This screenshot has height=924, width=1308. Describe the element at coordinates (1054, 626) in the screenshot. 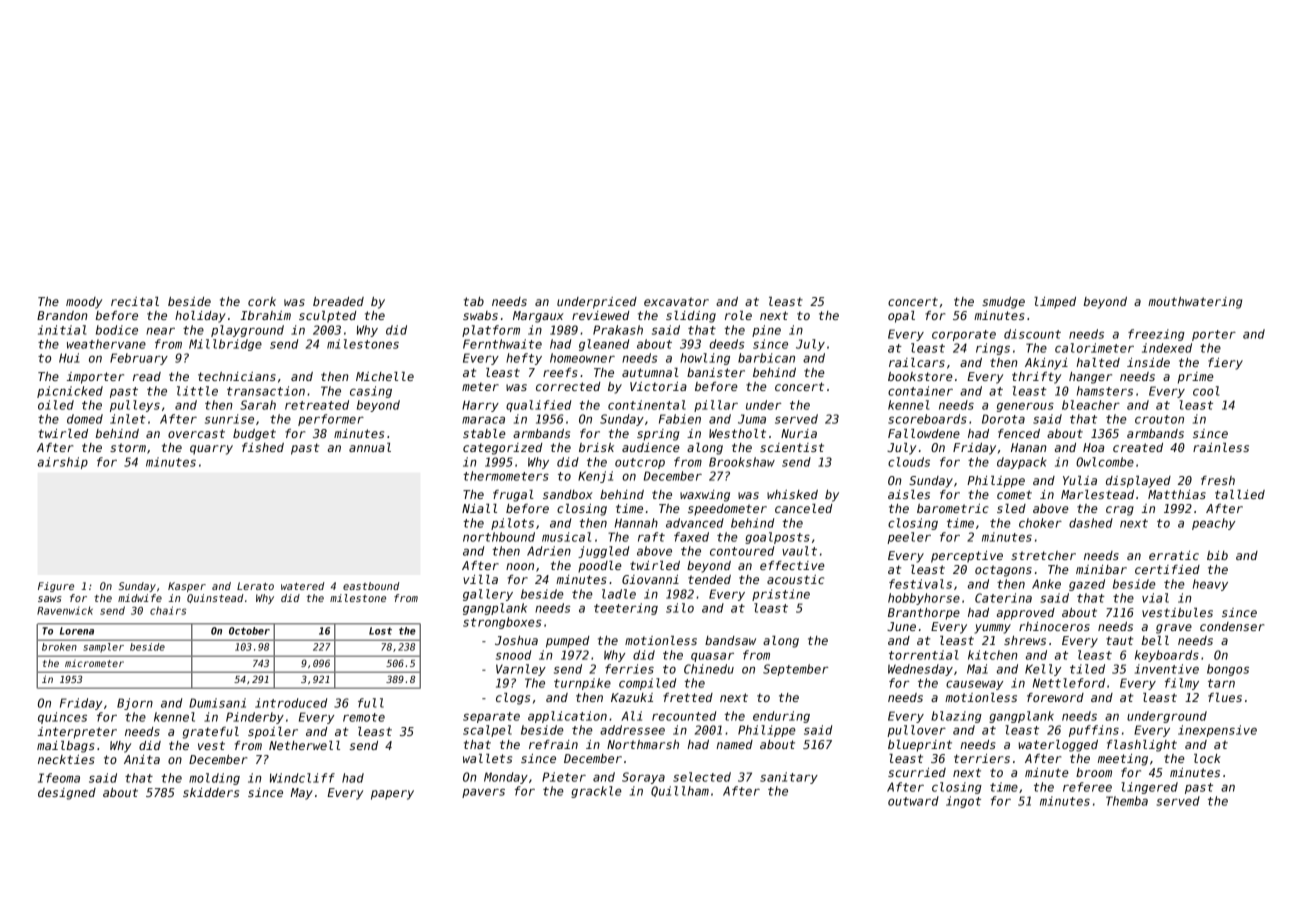

I see `rhinoceros` at that location.
